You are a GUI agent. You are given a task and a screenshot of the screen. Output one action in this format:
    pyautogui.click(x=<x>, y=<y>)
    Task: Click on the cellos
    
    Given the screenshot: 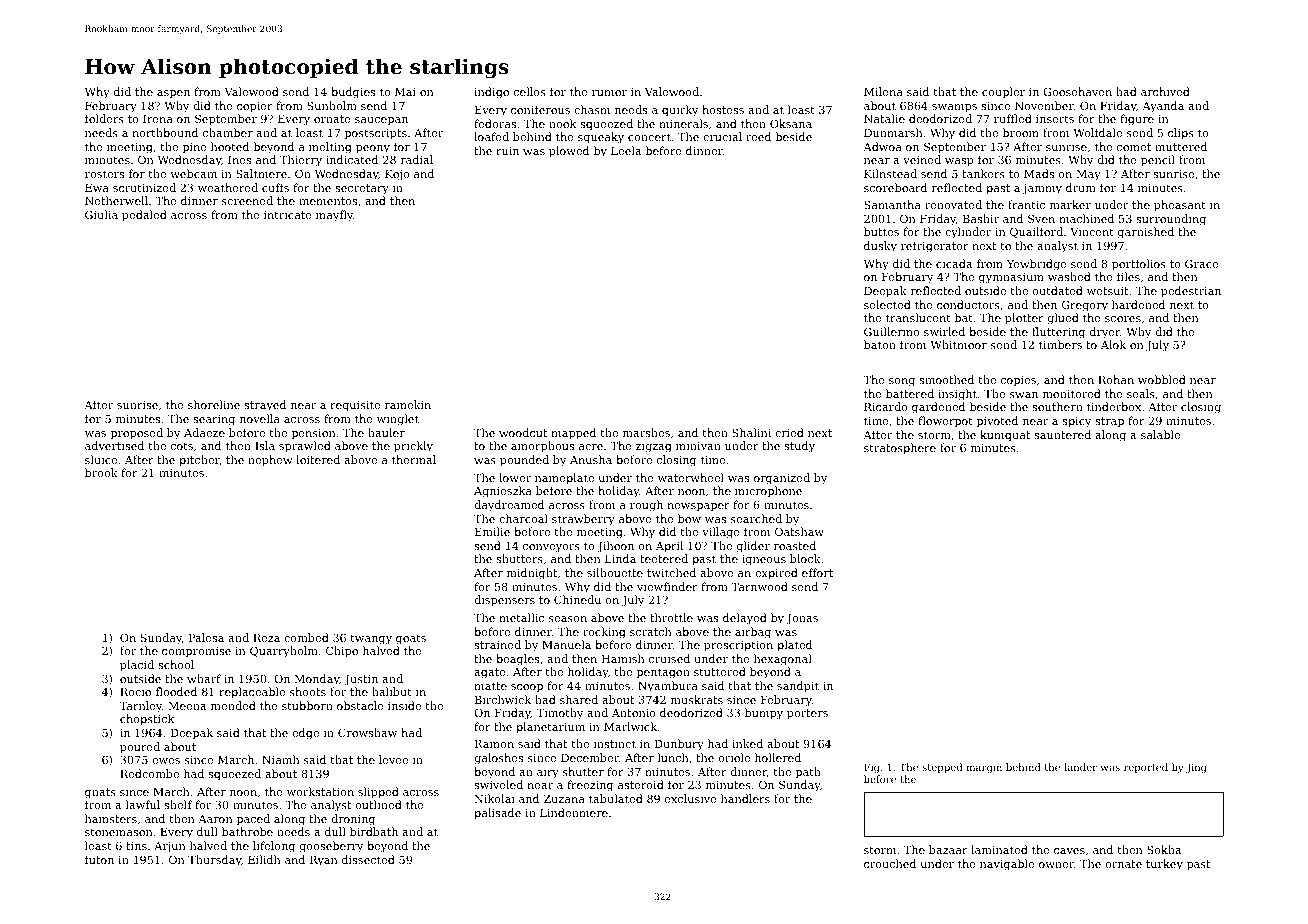 What is the action you would take?
    pyautogui.click(x=530, y=91)
